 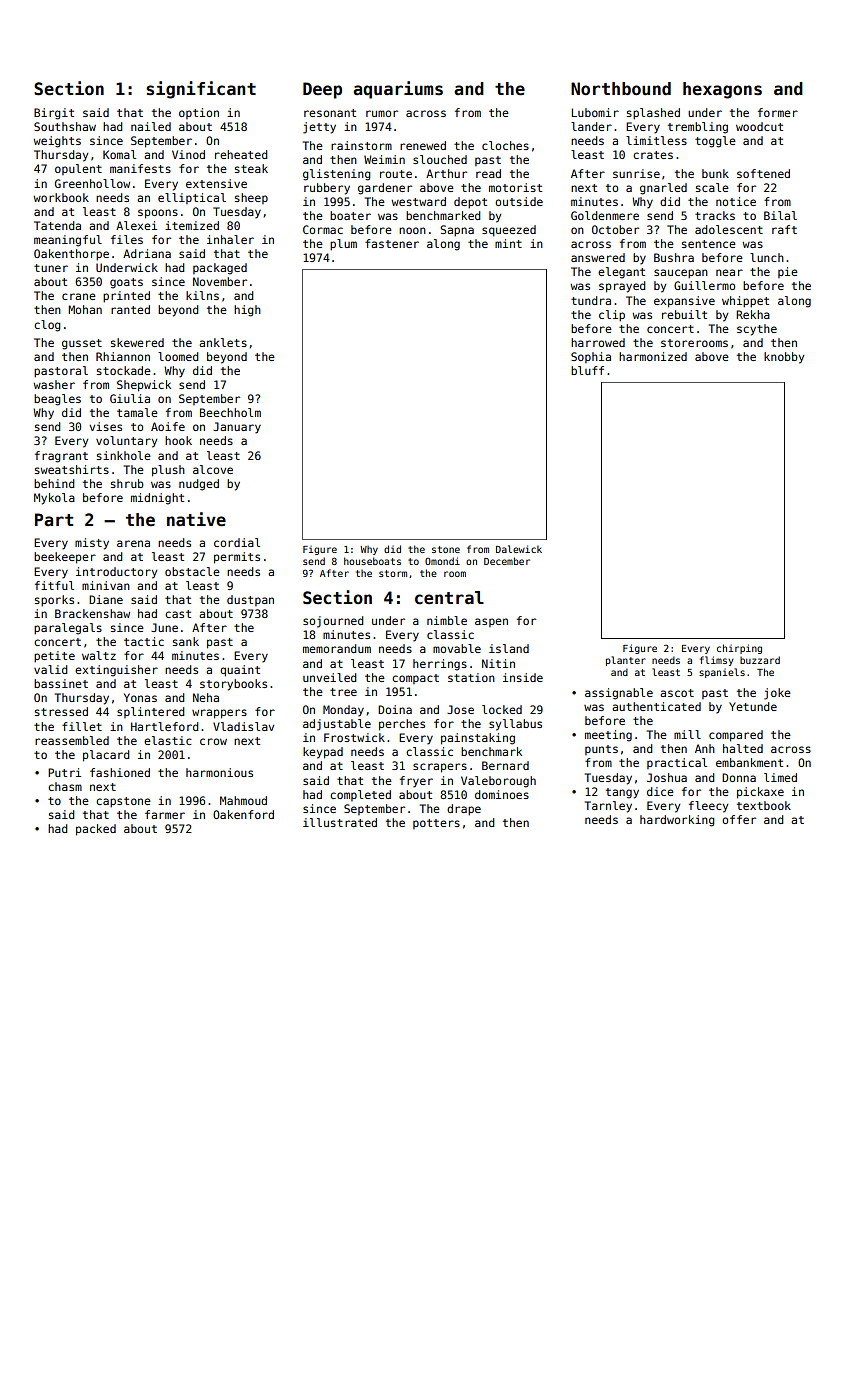 I want to click on Shepwick, so click(x=144, y=386).
